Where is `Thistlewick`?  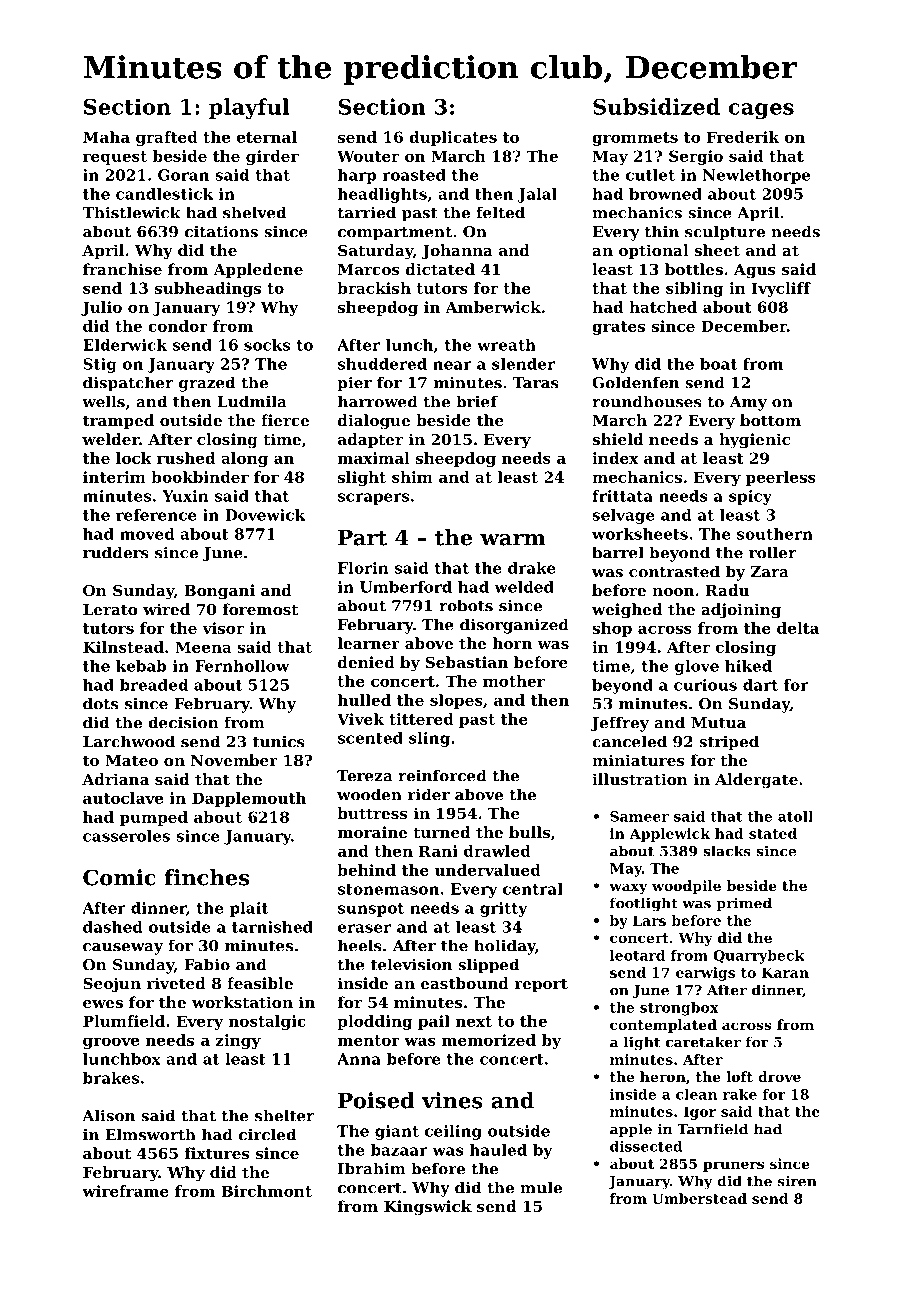 Thistlewick is located at coordinates (132, 212).
